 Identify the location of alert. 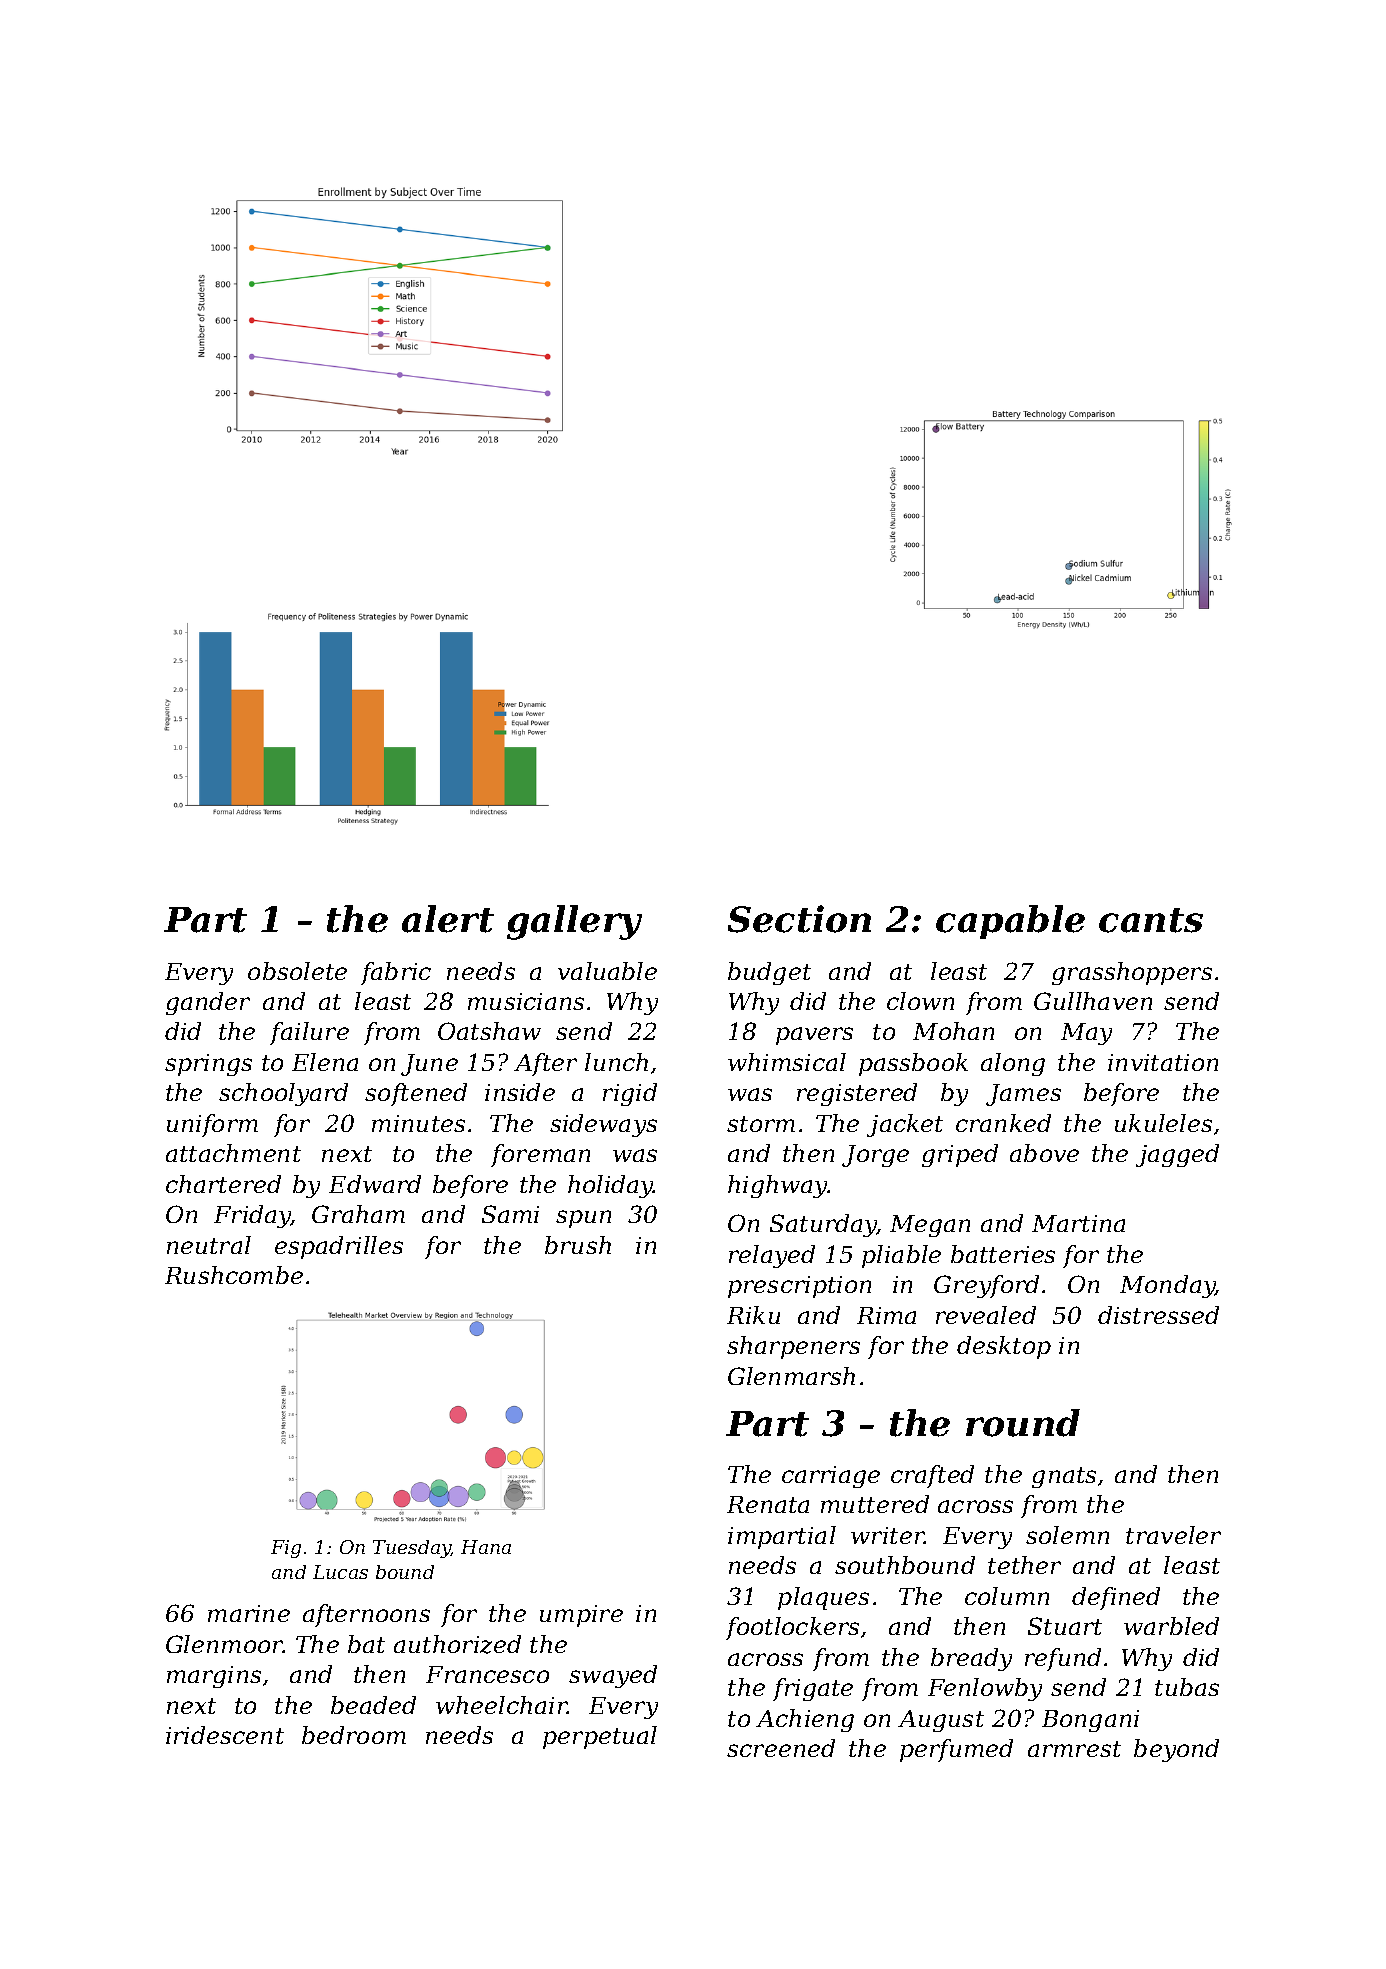
(448, 919).
